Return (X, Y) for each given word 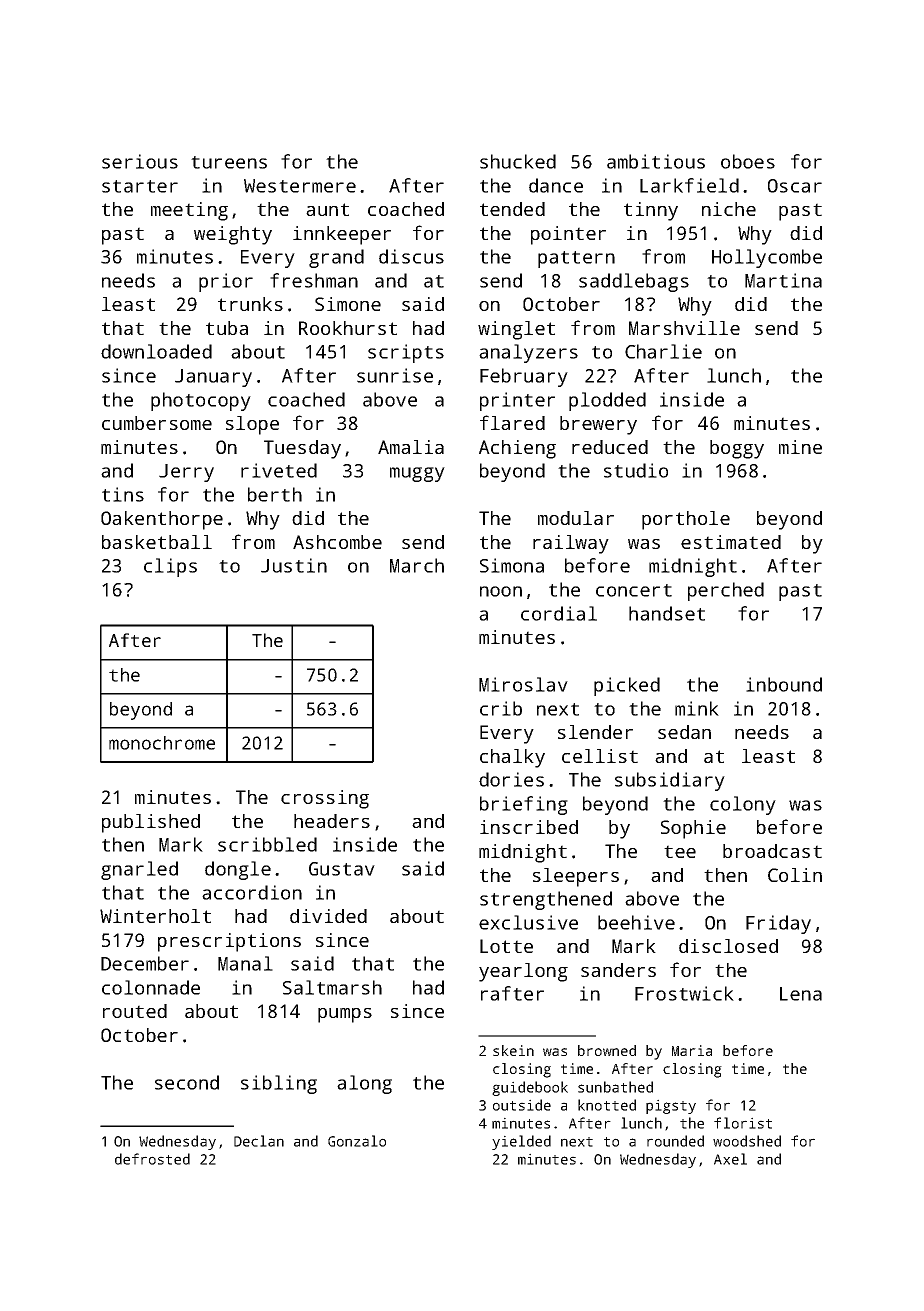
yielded (521, 1142)
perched (726, 591)
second (187, 1082)
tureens (229, 162)
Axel (730, 1159)
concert (634, 590)
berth (275, 494)
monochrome (162, 743)
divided (328, 916)
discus (411, 256)
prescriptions (229, 942)
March (417, 565)
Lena (801, 994)
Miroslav (523, 684)
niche (729, 209)
